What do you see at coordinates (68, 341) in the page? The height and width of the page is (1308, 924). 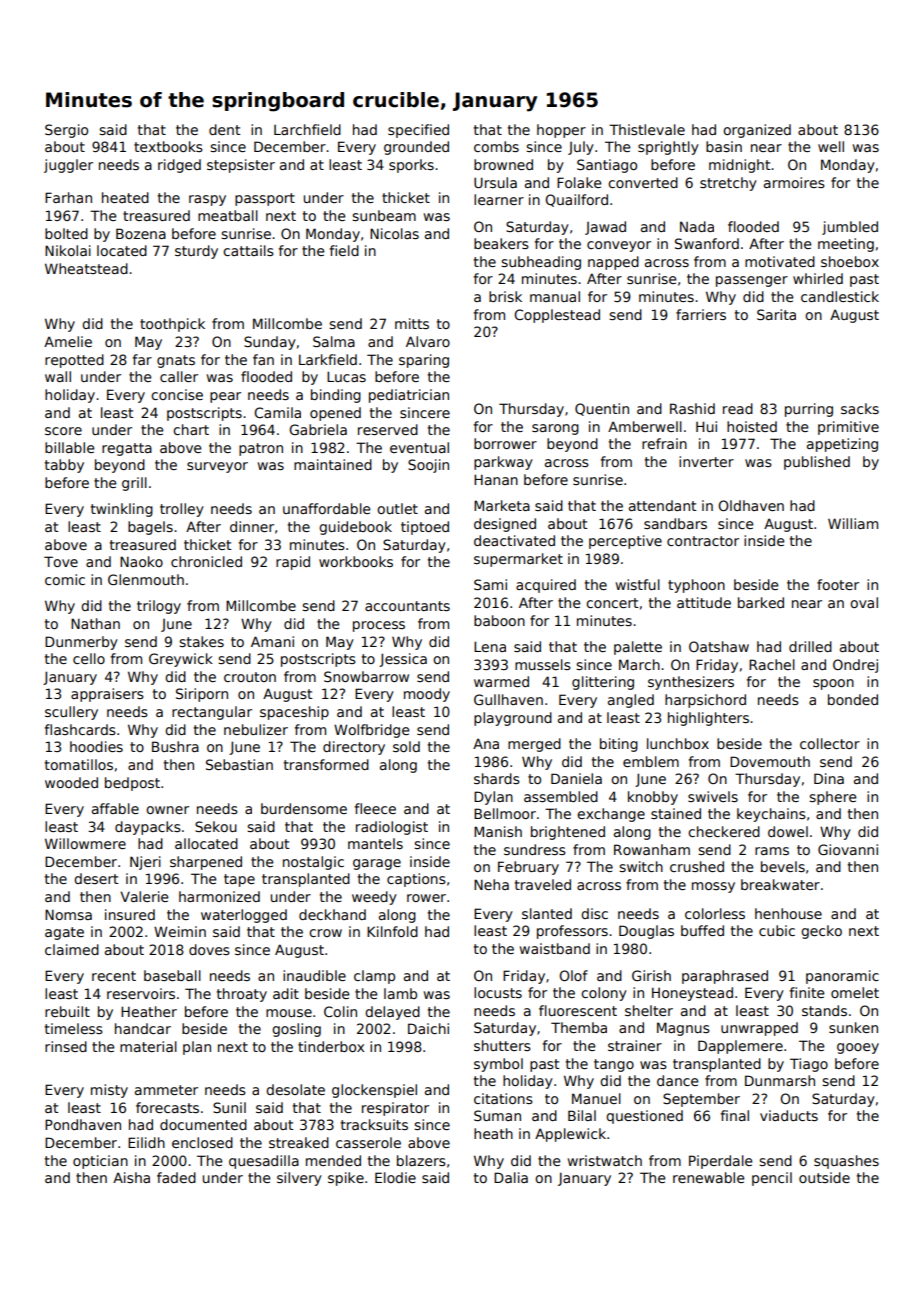 I see `Amelie` at bounding box center [68, 341].
